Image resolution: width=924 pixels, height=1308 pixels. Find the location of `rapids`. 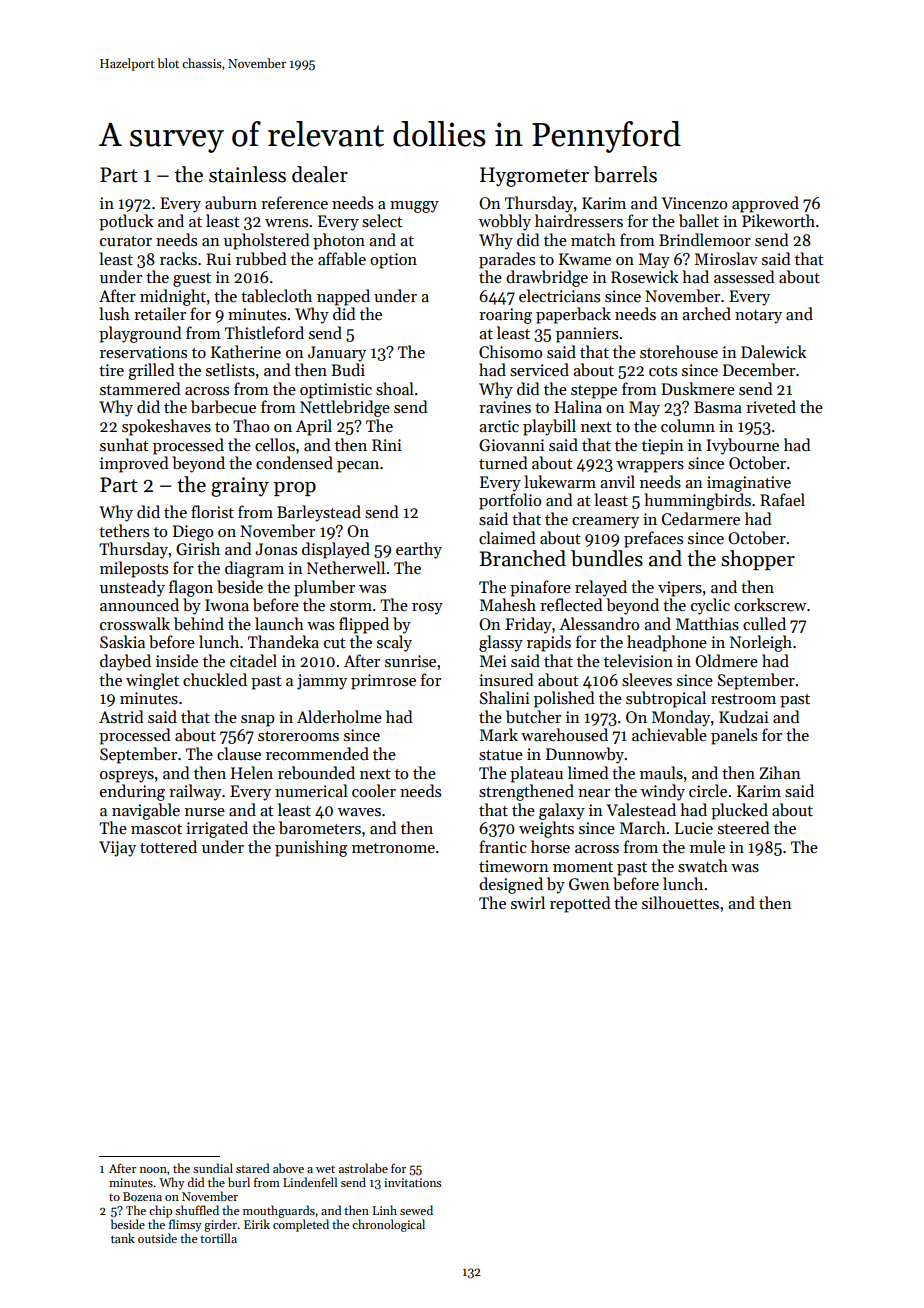

rapids is located at coordinates (549, 643).
